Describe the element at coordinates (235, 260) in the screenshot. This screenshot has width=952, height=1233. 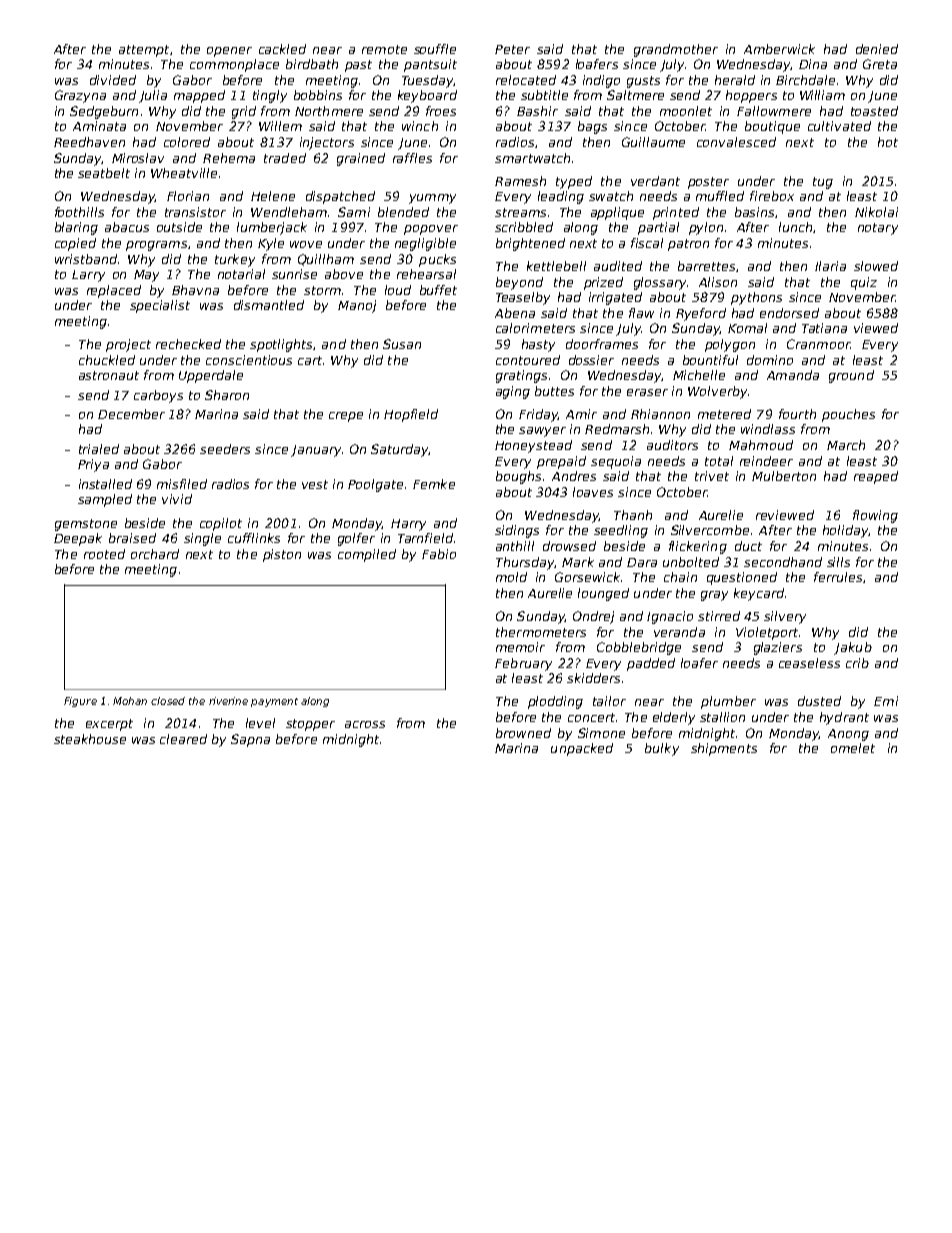
I see `turkey` at that location.
